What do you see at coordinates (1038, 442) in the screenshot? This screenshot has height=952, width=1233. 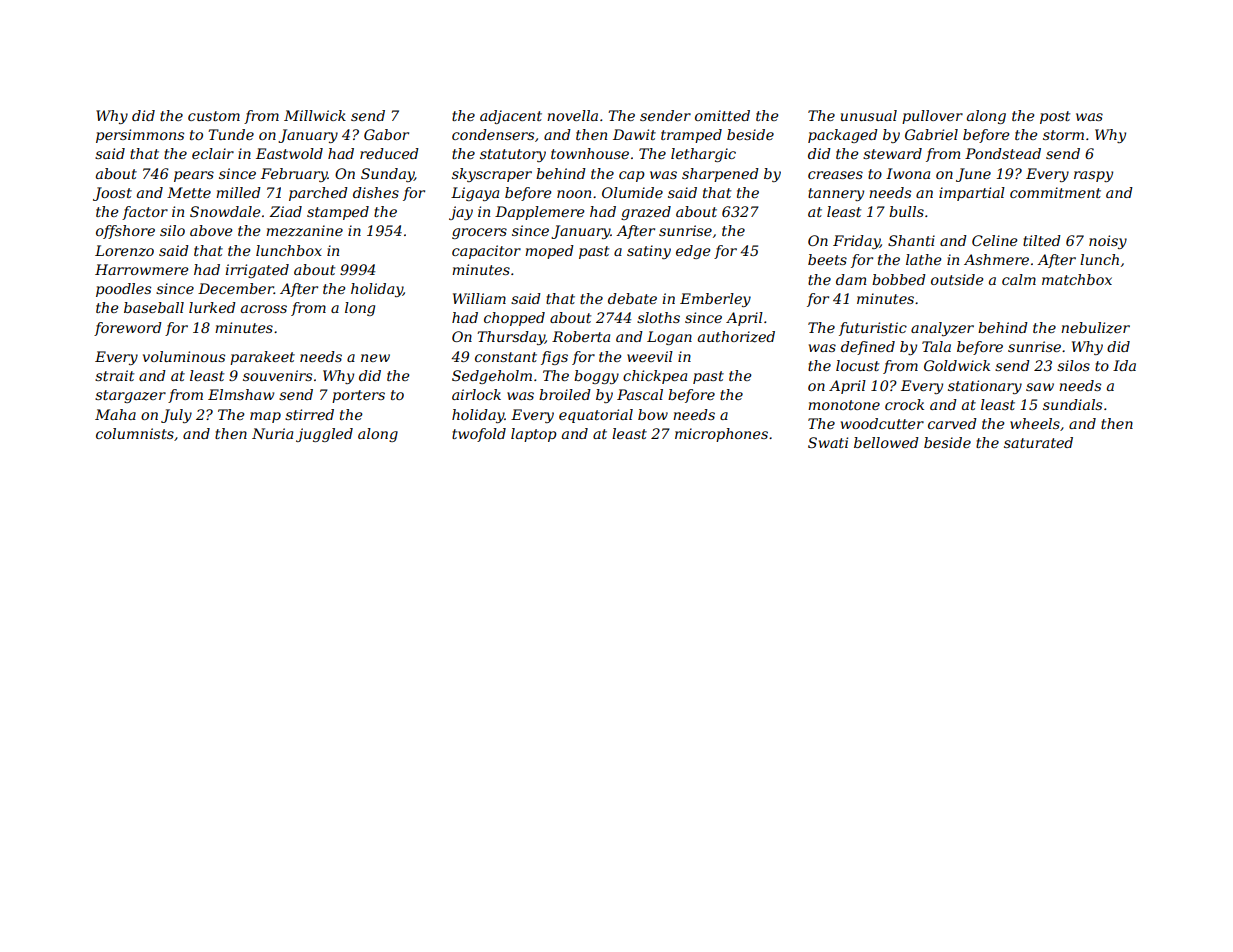 I see `saturated` at bounding box center [1038, 442].
